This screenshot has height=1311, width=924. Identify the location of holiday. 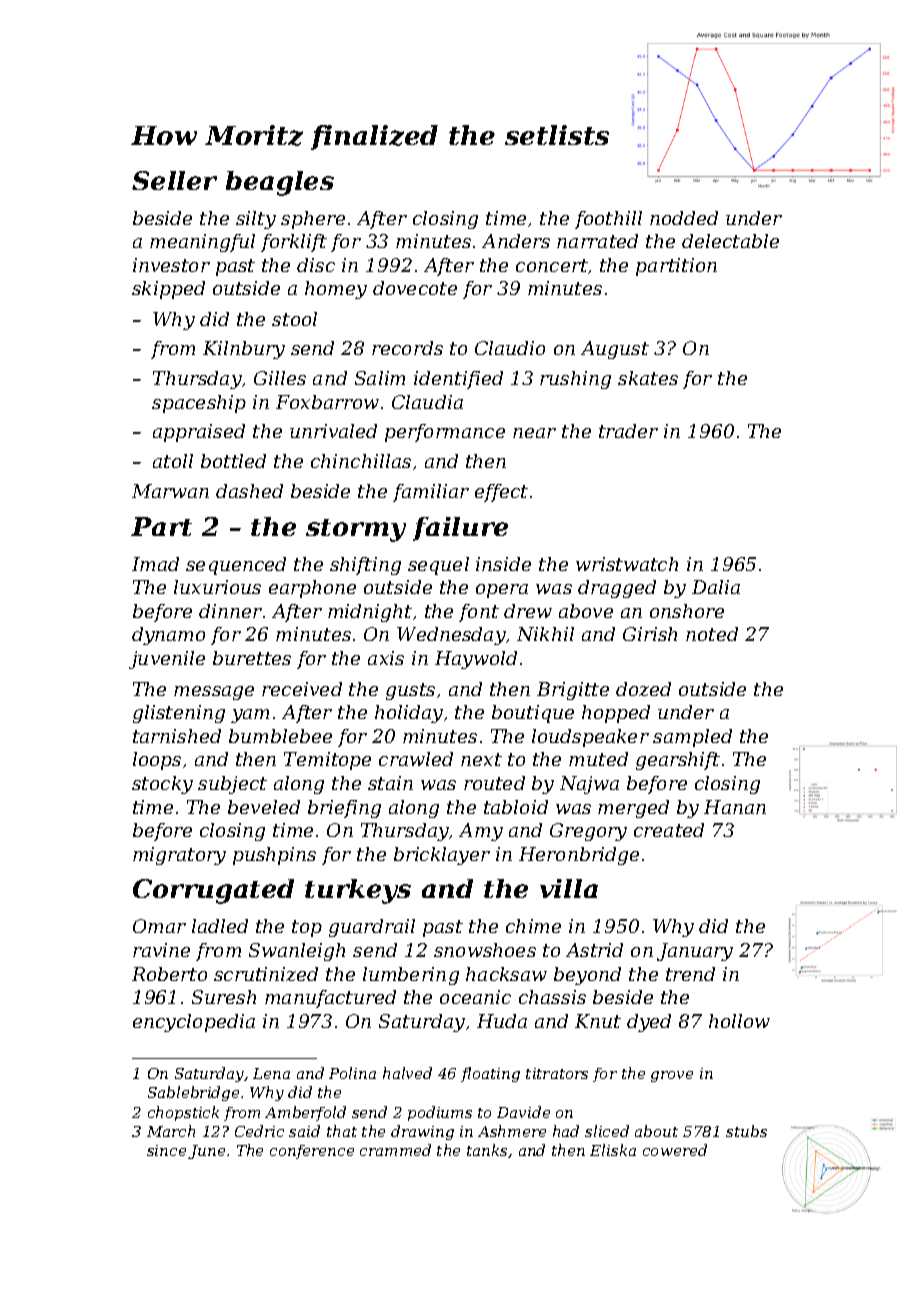
(409, 714).
